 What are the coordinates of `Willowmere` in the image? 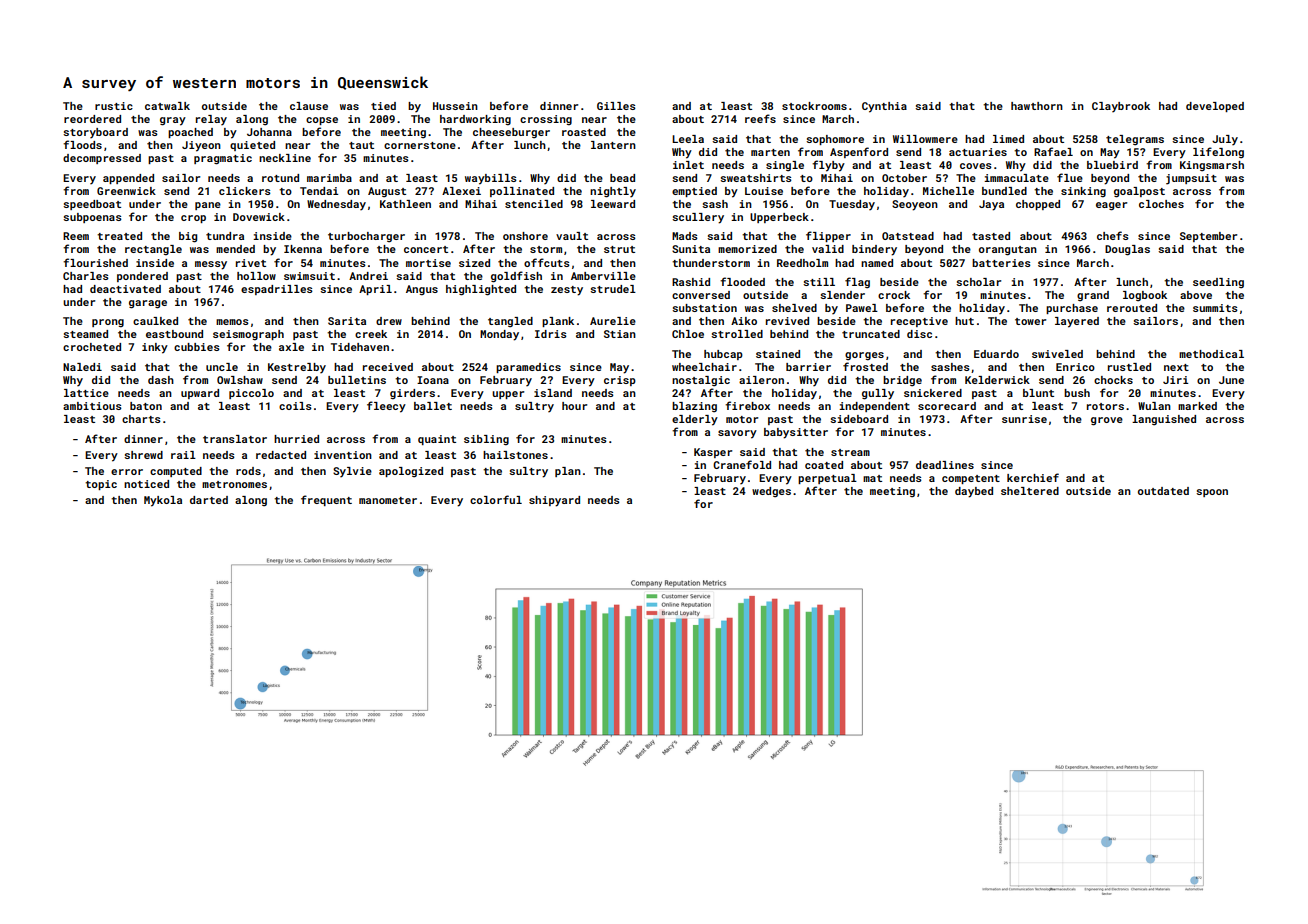 It's located at (925, 139).
